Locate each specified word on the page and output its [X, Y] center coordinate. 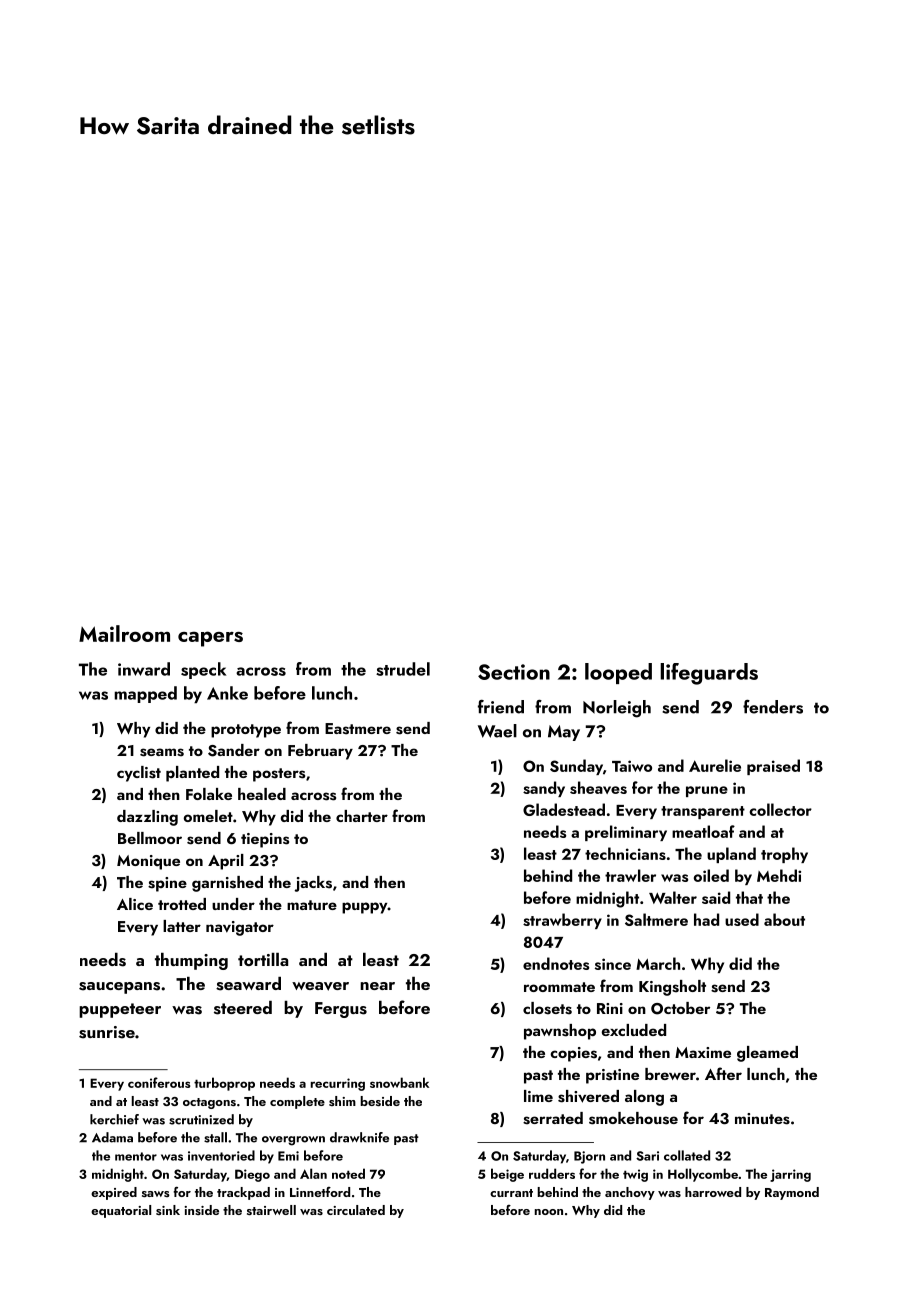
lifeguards [709, 674]
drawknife [359, 1137]
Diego [252, 1175]
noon [549, 1212]
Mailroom [124, 633]
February [320, 752]
